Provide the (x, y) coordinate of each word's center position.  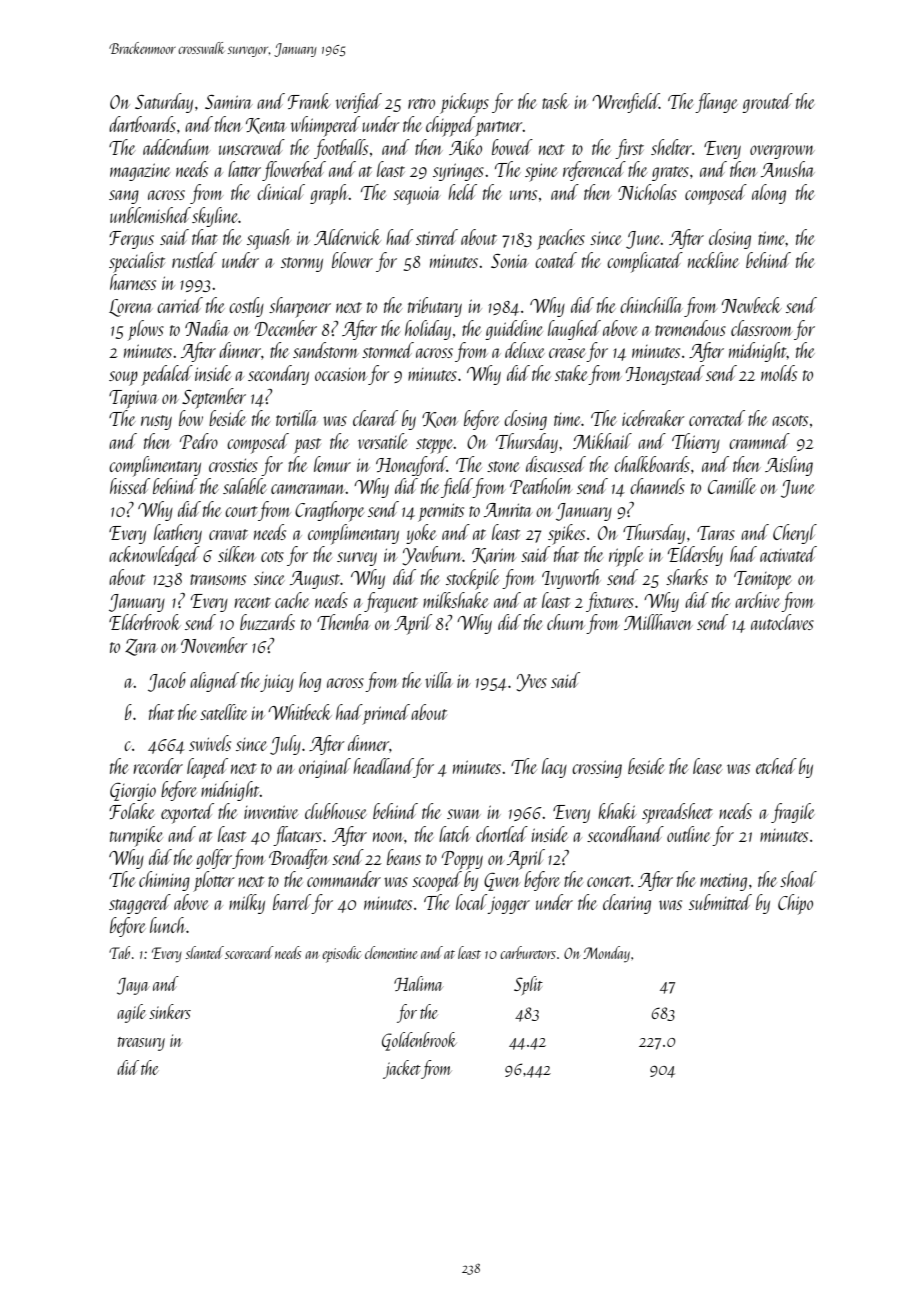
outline (689, 834)
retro (421, 103)
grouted (767, 103)
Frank (309, 101)
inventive (271, 812)
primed (386, 714)
